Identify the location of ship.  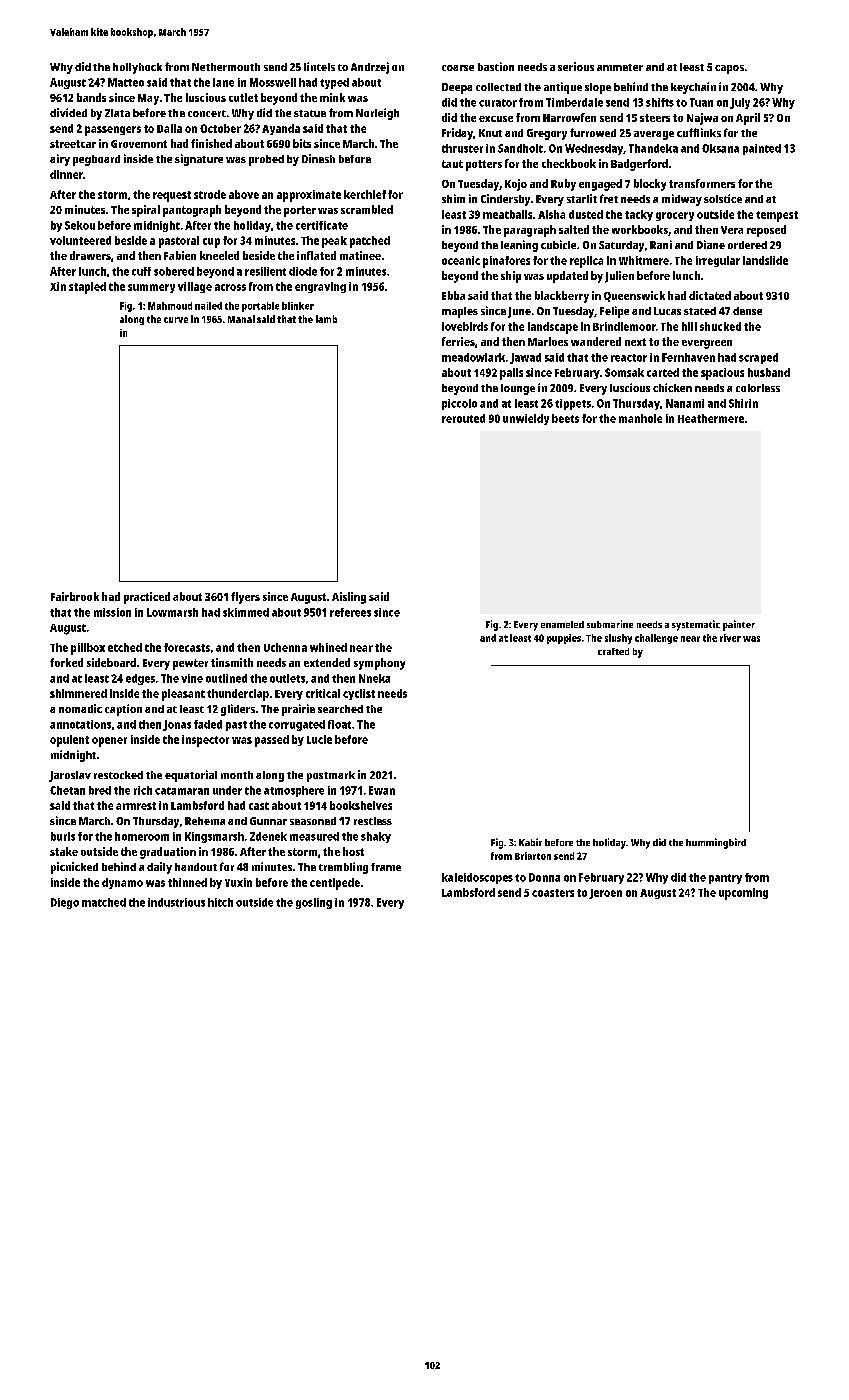
(511, 277).
